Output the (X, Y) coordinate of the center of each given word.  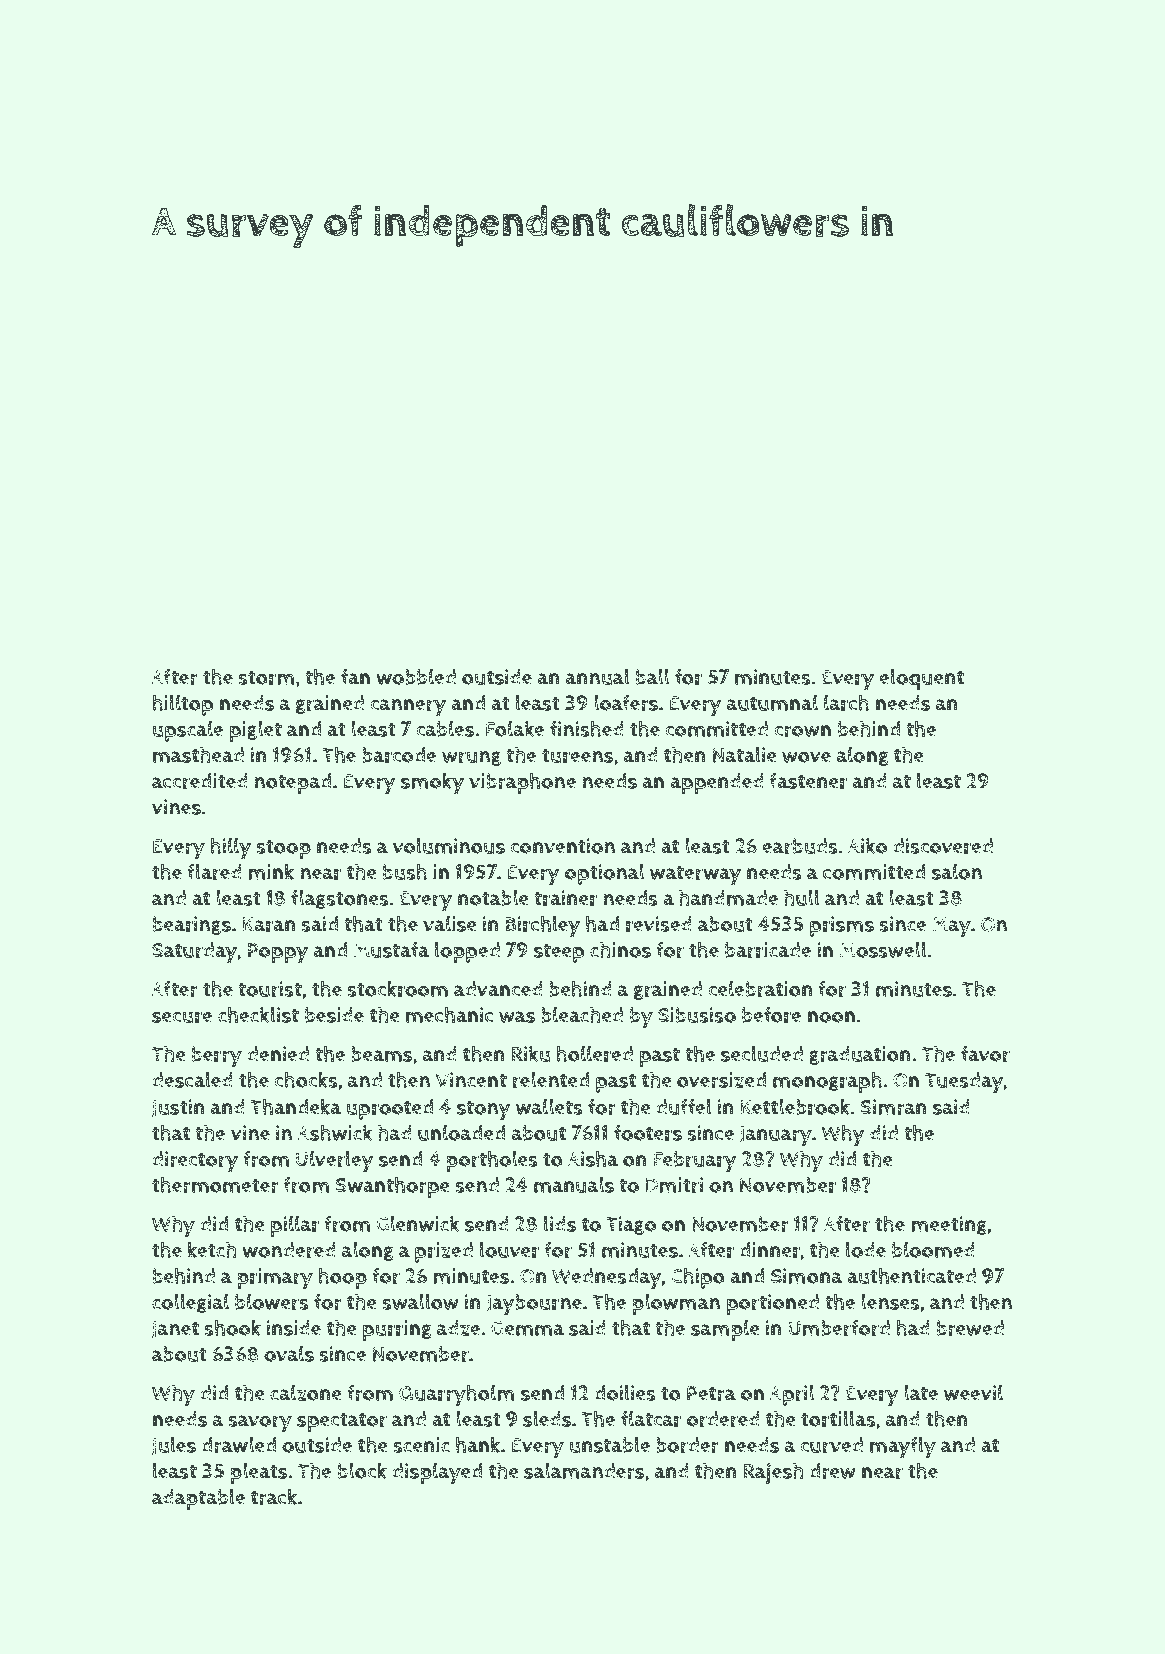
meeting (949, 1225)
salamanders (584, 1470)
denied (278, 1054)
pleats (258, 1473)
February (695, 1162)
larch (846, 702)
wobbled (416, 676)
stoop (283, 849)
